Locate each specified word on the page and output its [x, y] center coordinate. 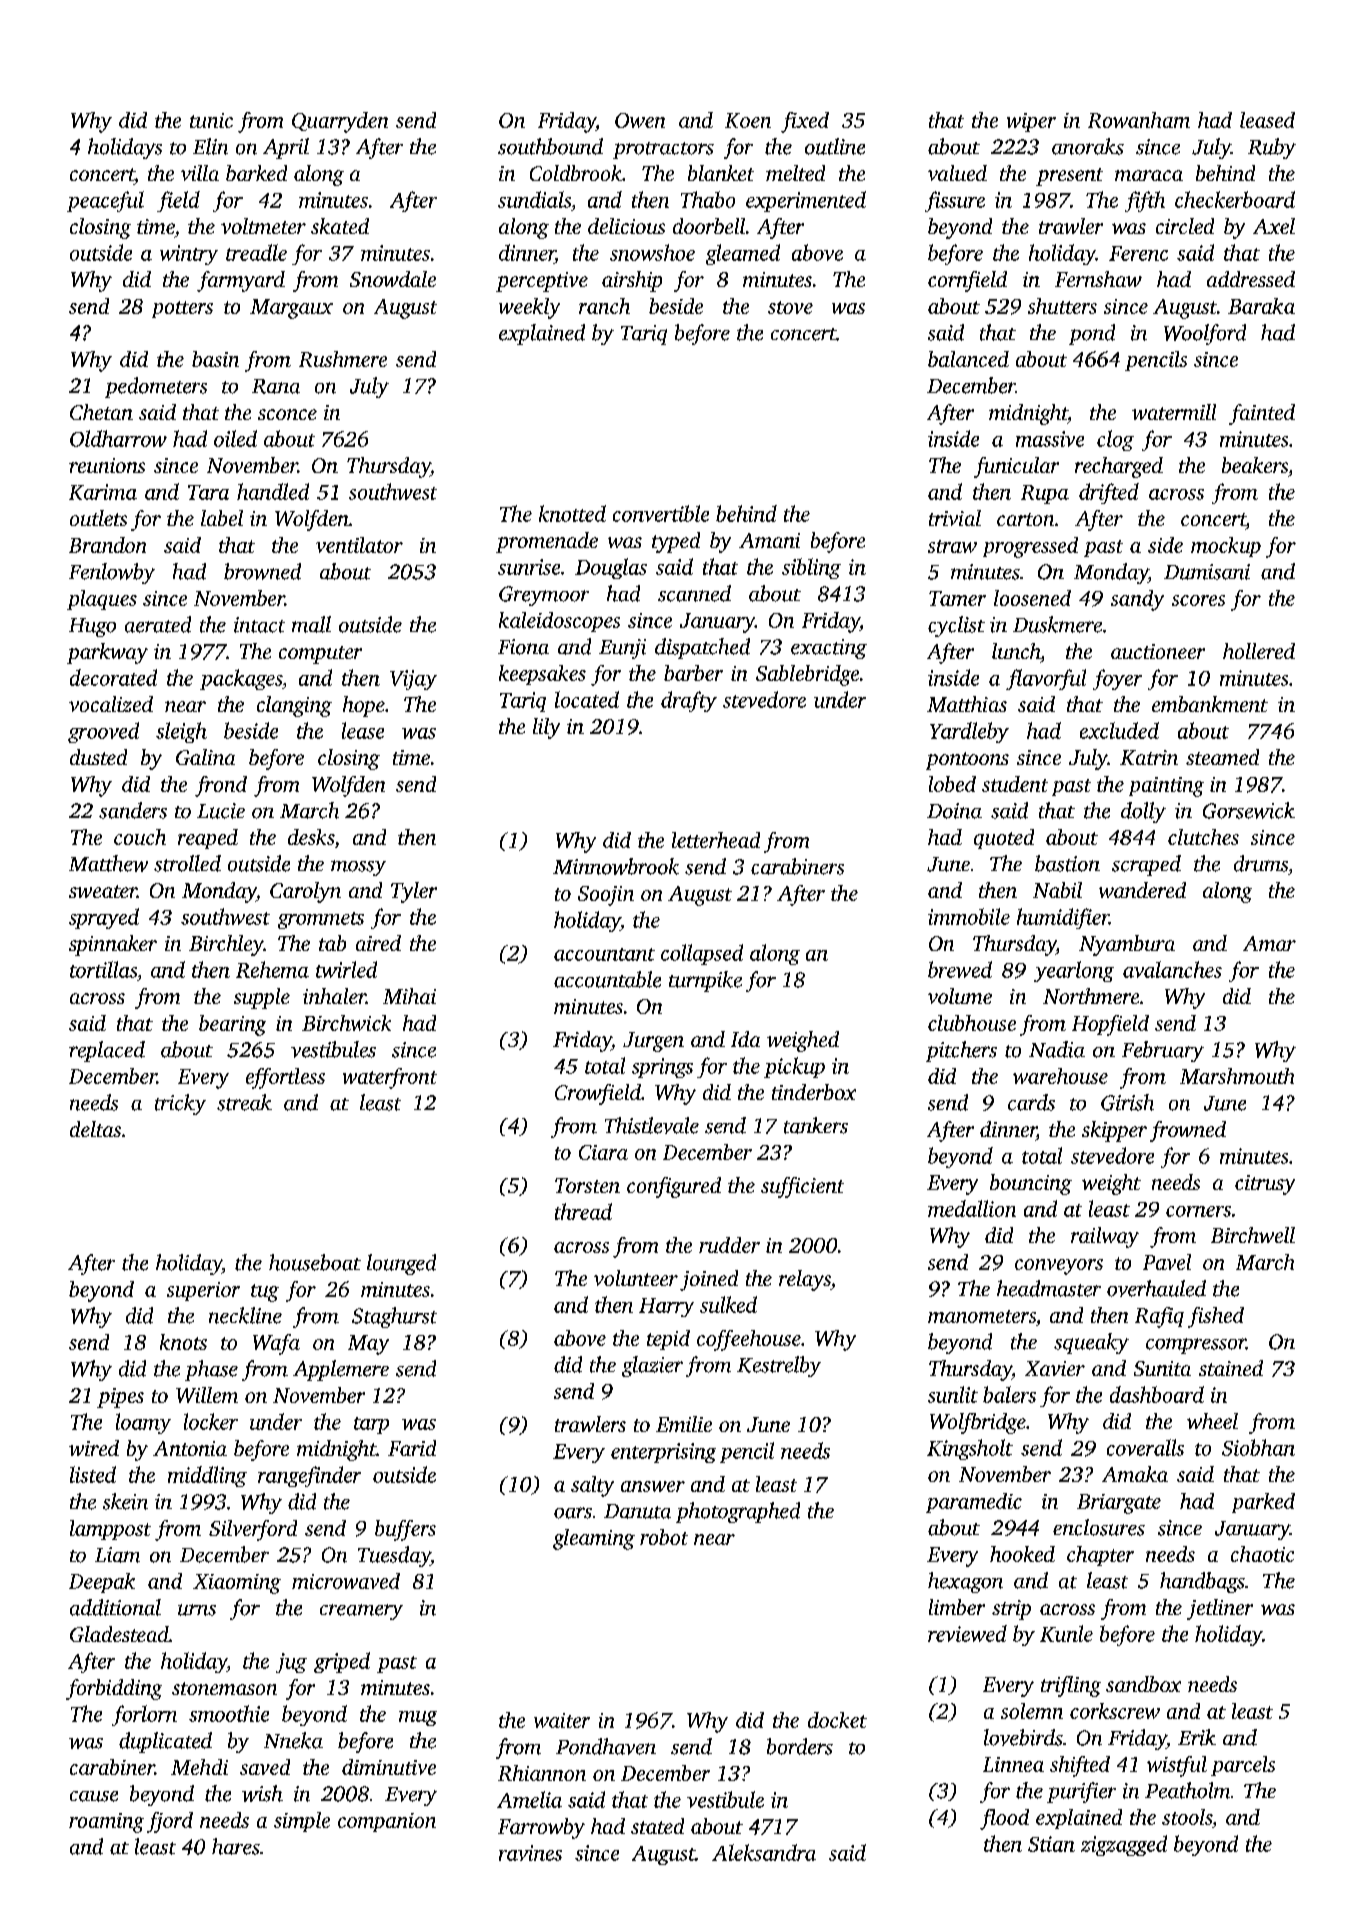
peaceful [105, 201]
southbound [550, 146]
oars [573, 1513]
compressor [1196, 1346]
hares [236, 1846]
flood [1004, 1819]
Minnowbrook [616, 866]
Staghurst [394, 1317]
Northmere [1091, 996]
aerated [158, 624]
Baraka [1261, 306]
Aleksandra [764, 1852]
